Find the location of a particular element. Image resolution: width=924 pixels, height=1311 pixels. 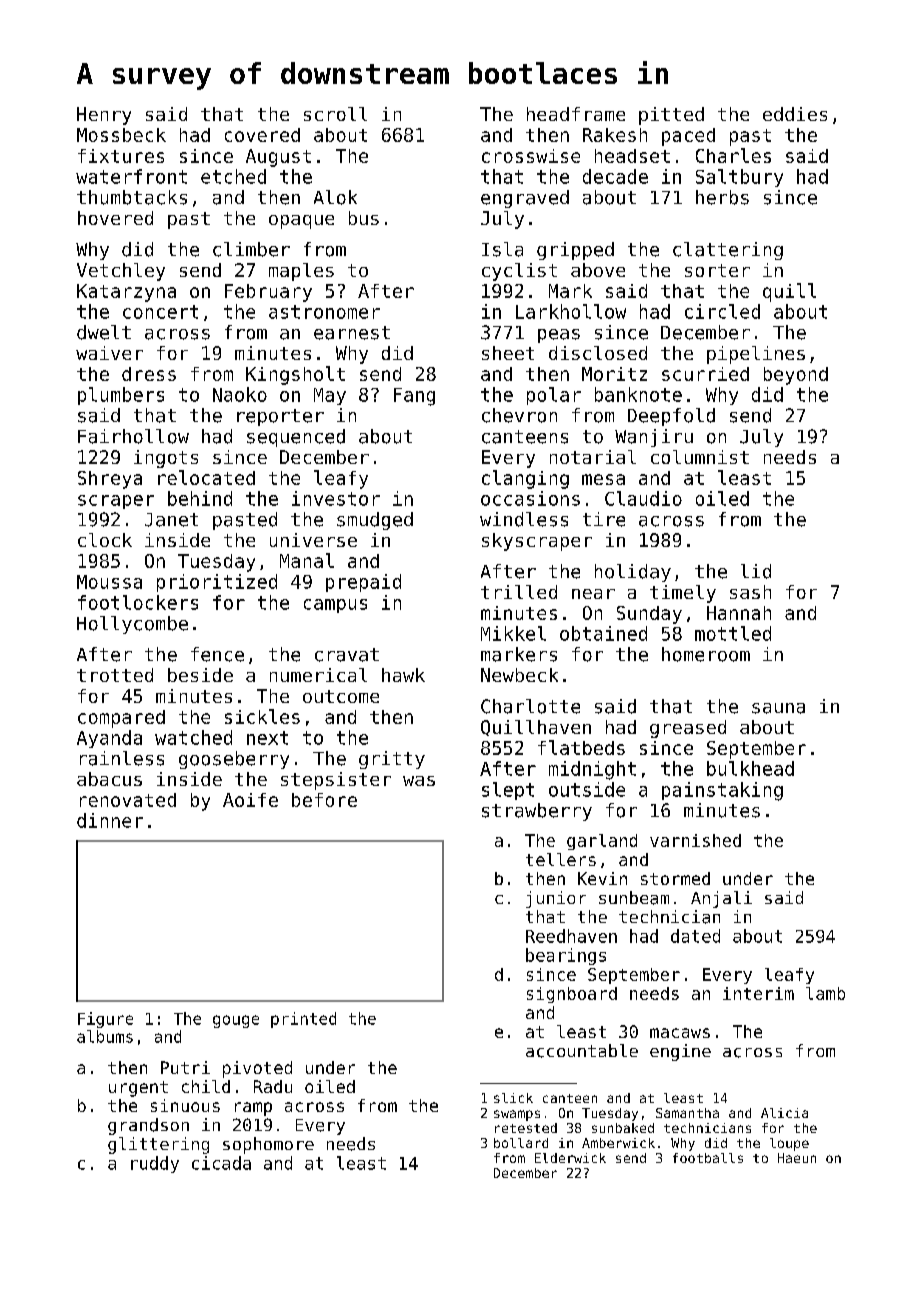

Anjali is located at coordinates (721, 899).
